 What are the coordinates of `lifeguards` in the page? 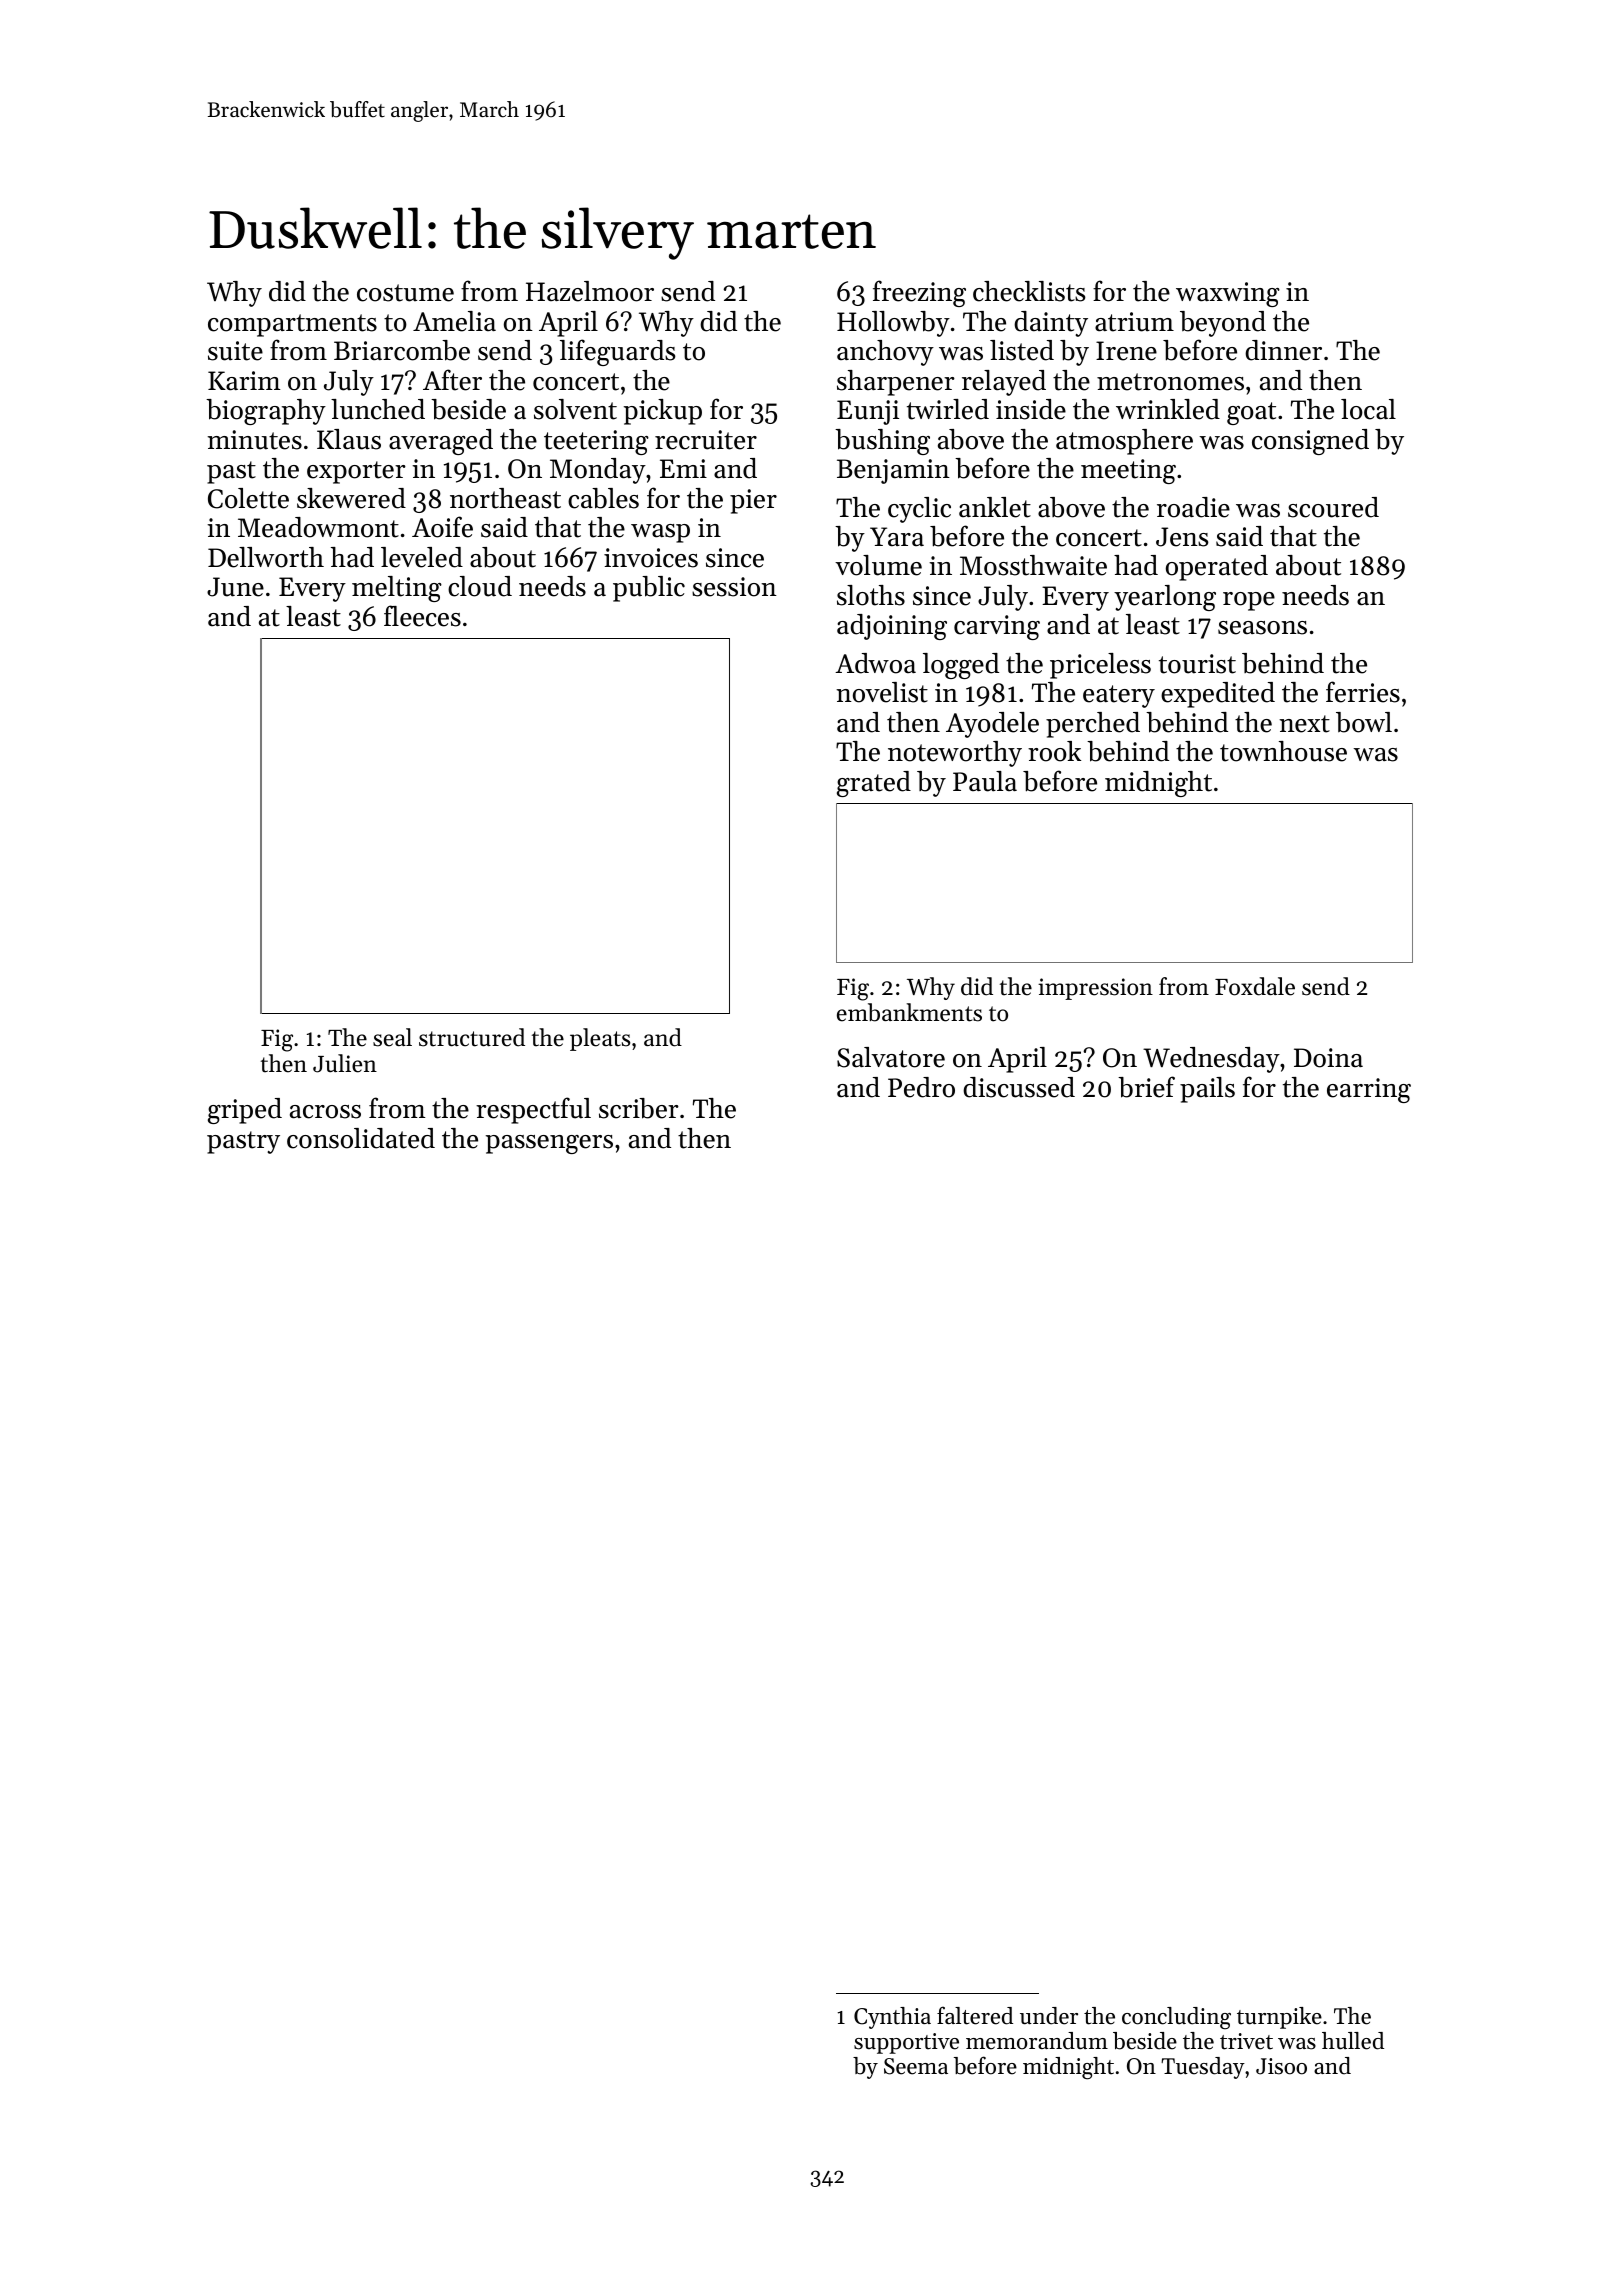 It's located at (618, 352).
